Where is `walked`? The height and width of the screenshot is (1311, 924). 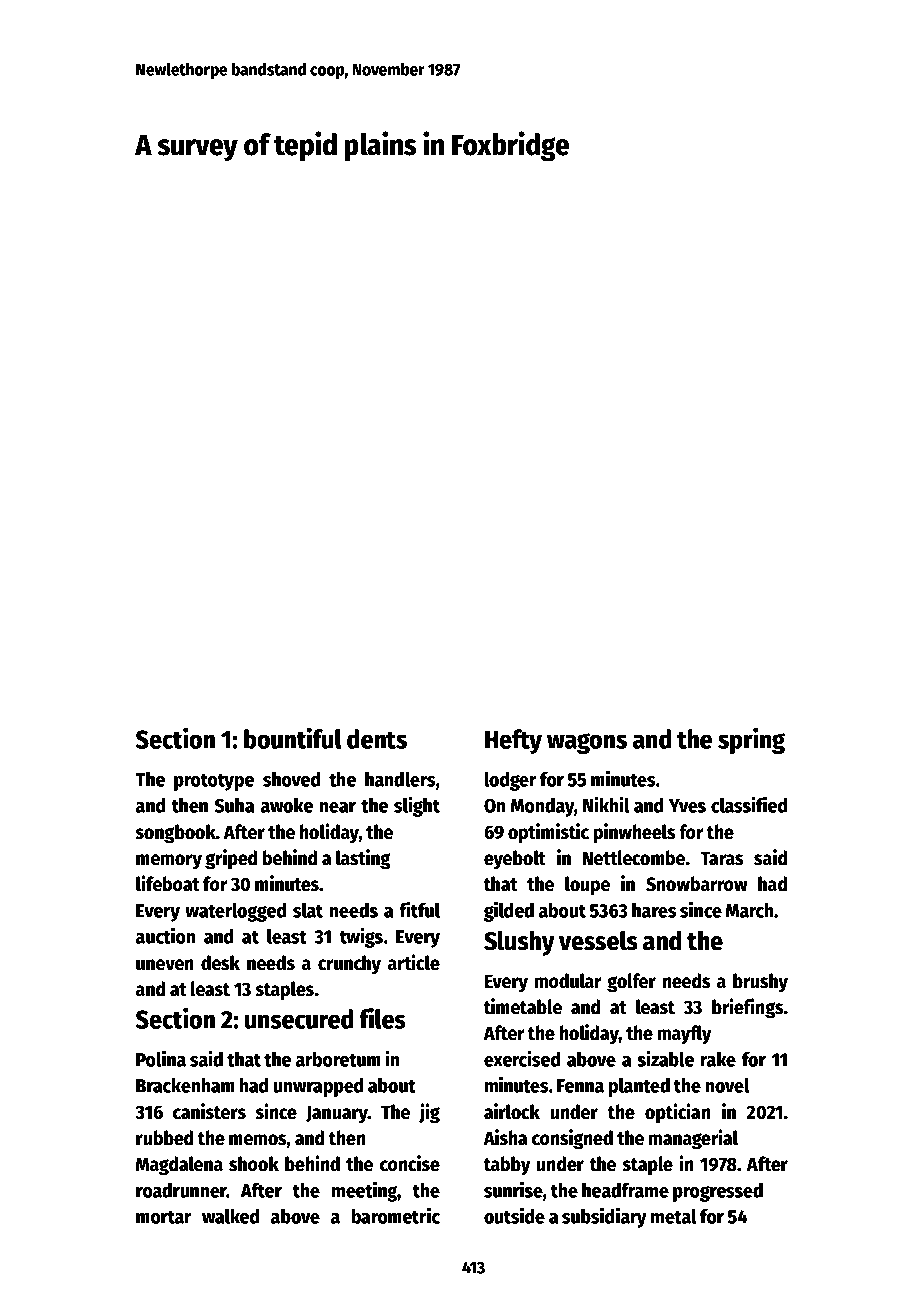
walked is located at coordinates (230, 1216).
